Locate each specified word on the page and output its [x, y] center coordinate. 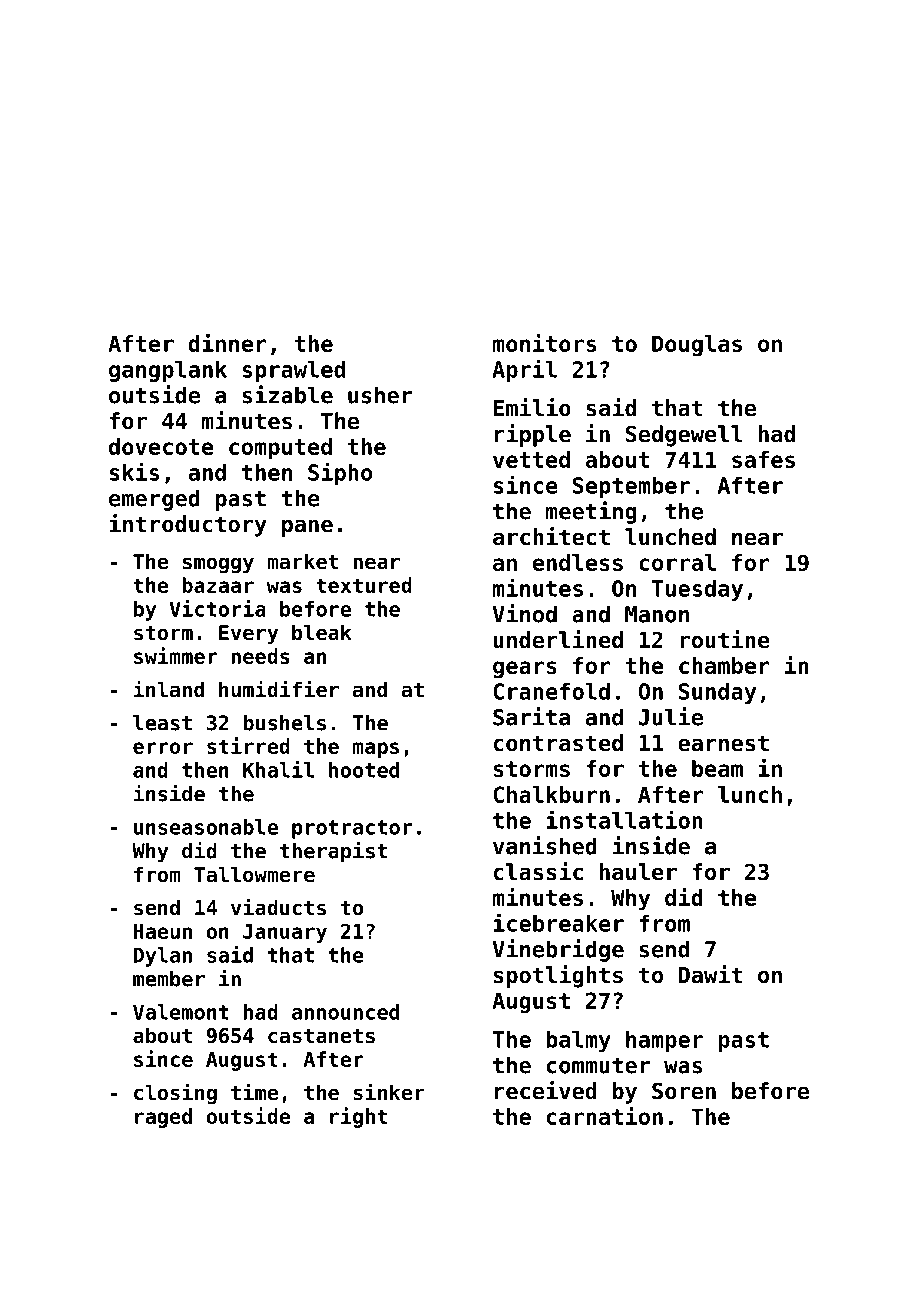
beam [717, 768]
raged [163, 1118]
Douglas [697, 346]
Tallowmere [254, 874]
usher [380, 395]
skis [134, 471]
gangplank [168, 371]
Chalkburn [551, 794]
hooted [364, 770]
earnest [723, 743]
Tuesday [697, 590]
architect [551, 536]
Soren [684, 1091]
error [163, 748]
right [358, 1117]
